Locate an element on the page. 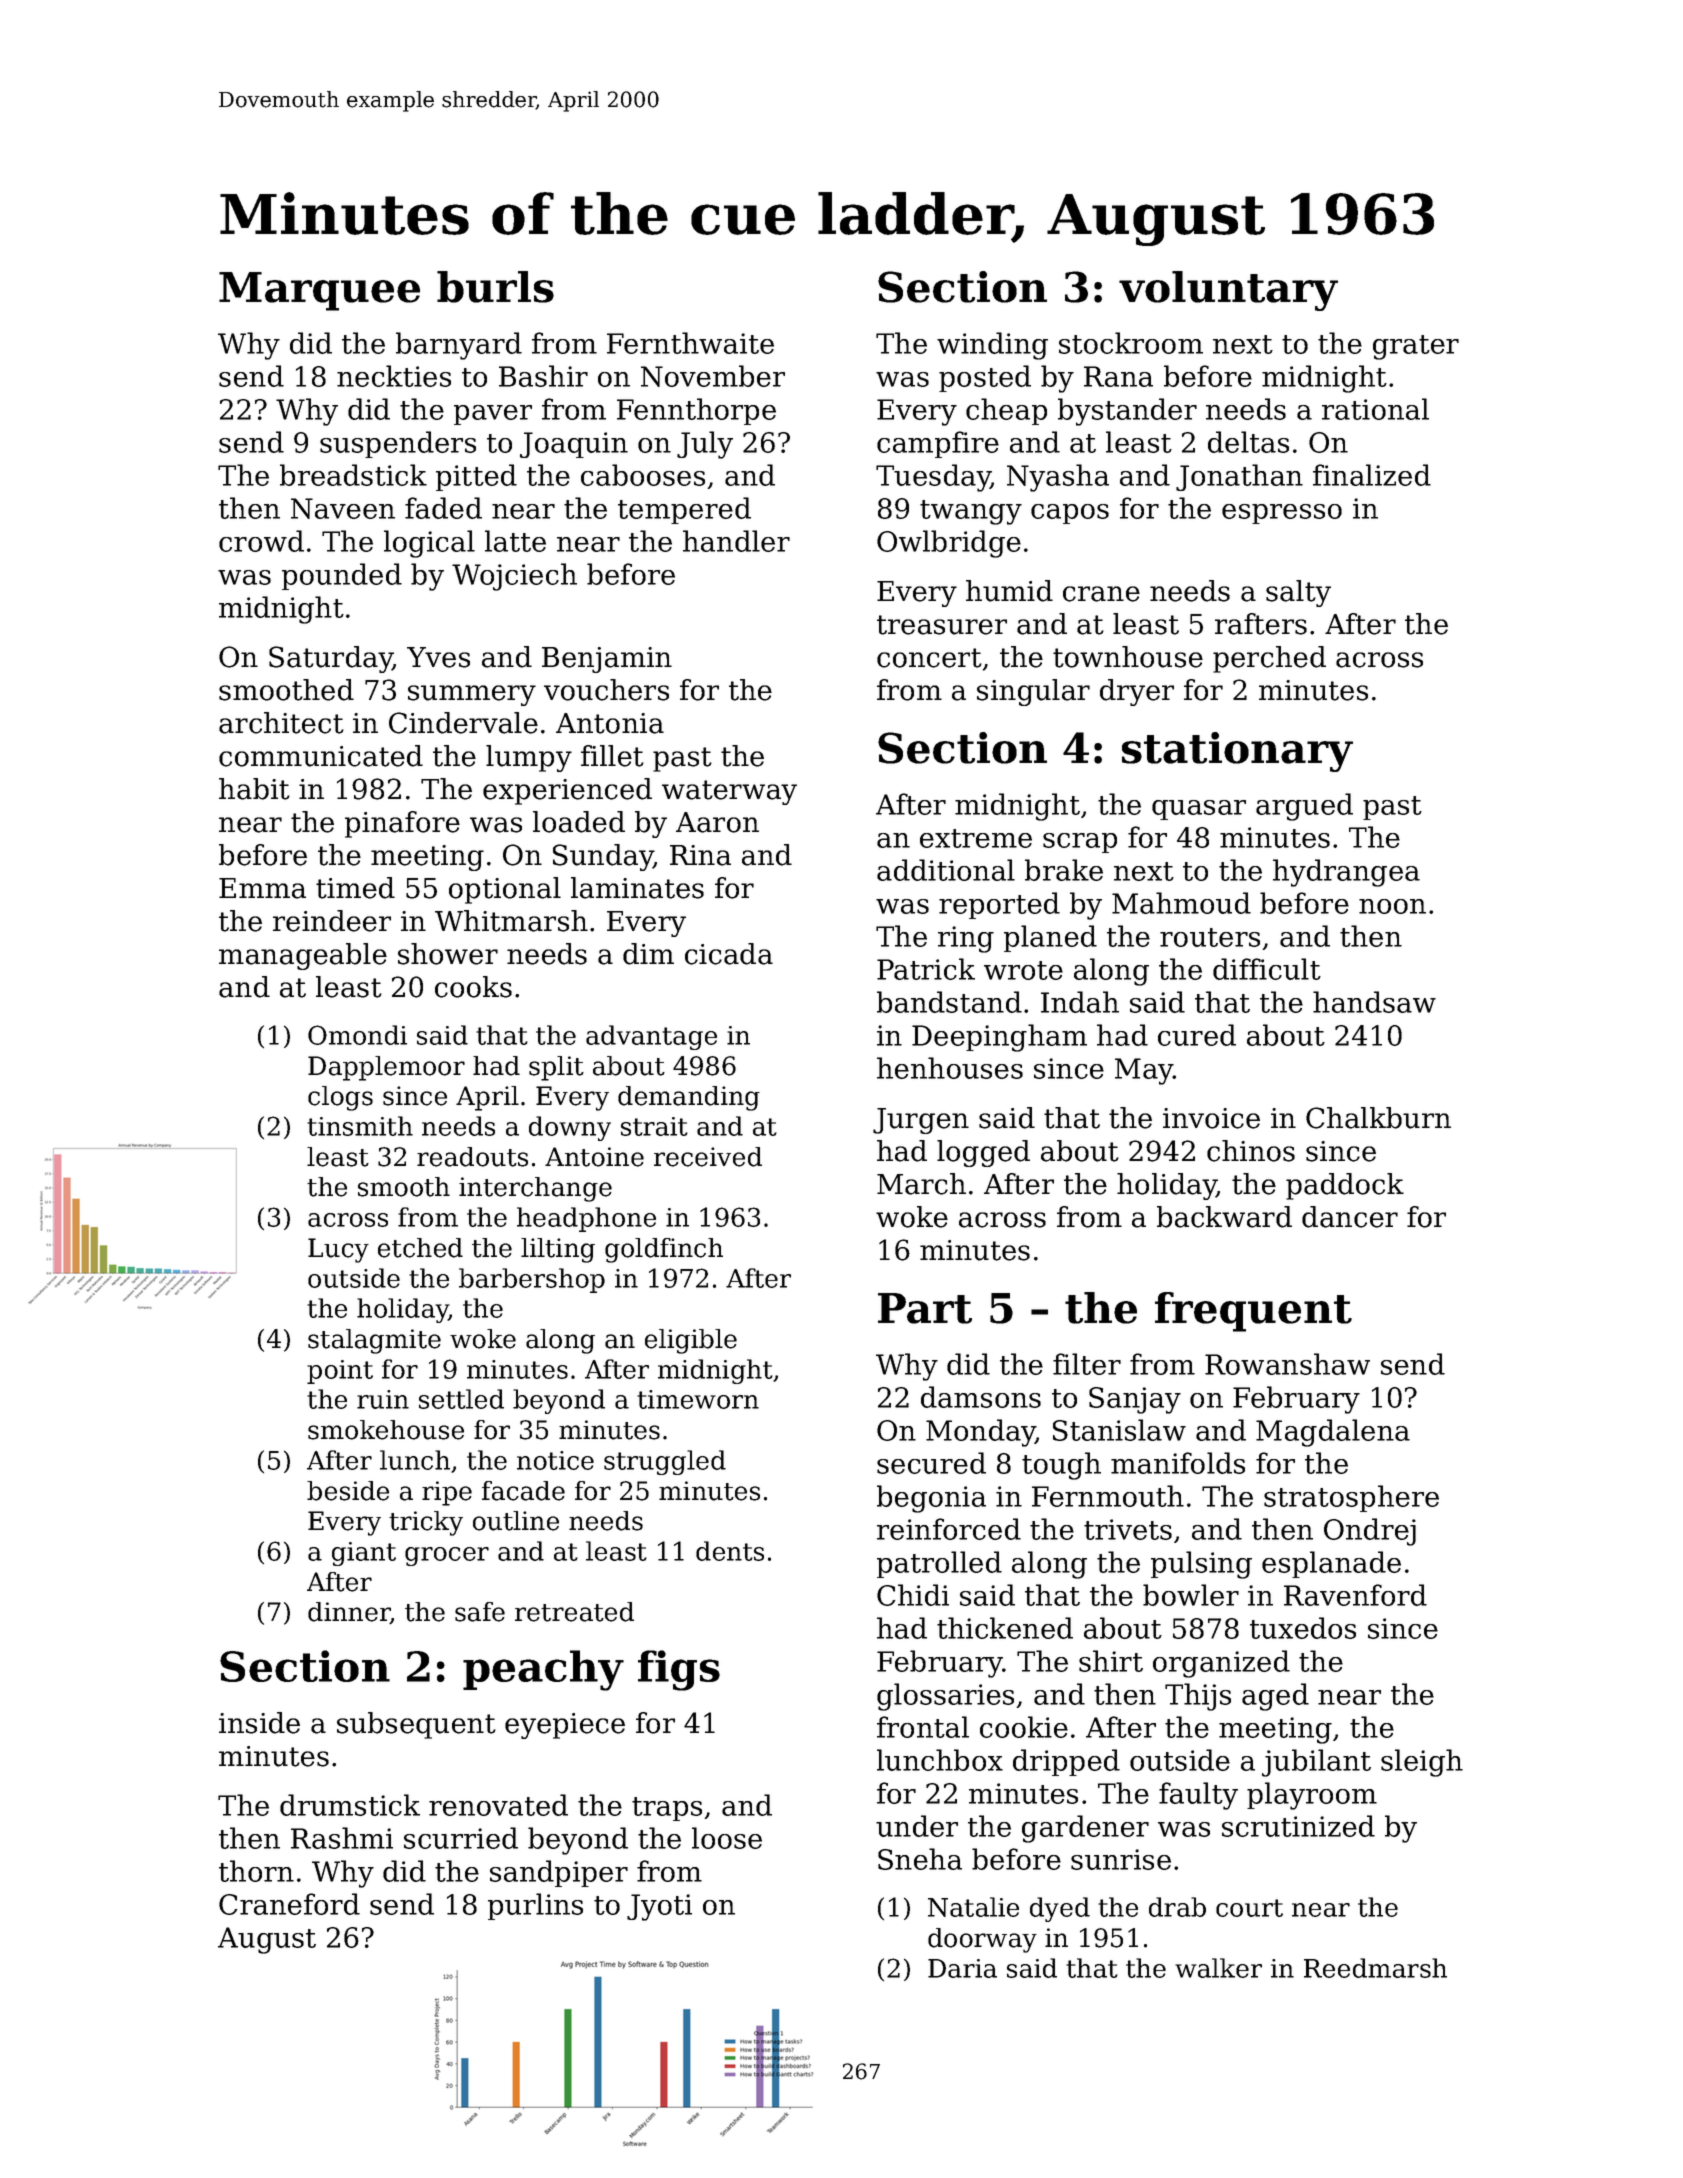  Rashmi is located at coordinates (342, 1838).
